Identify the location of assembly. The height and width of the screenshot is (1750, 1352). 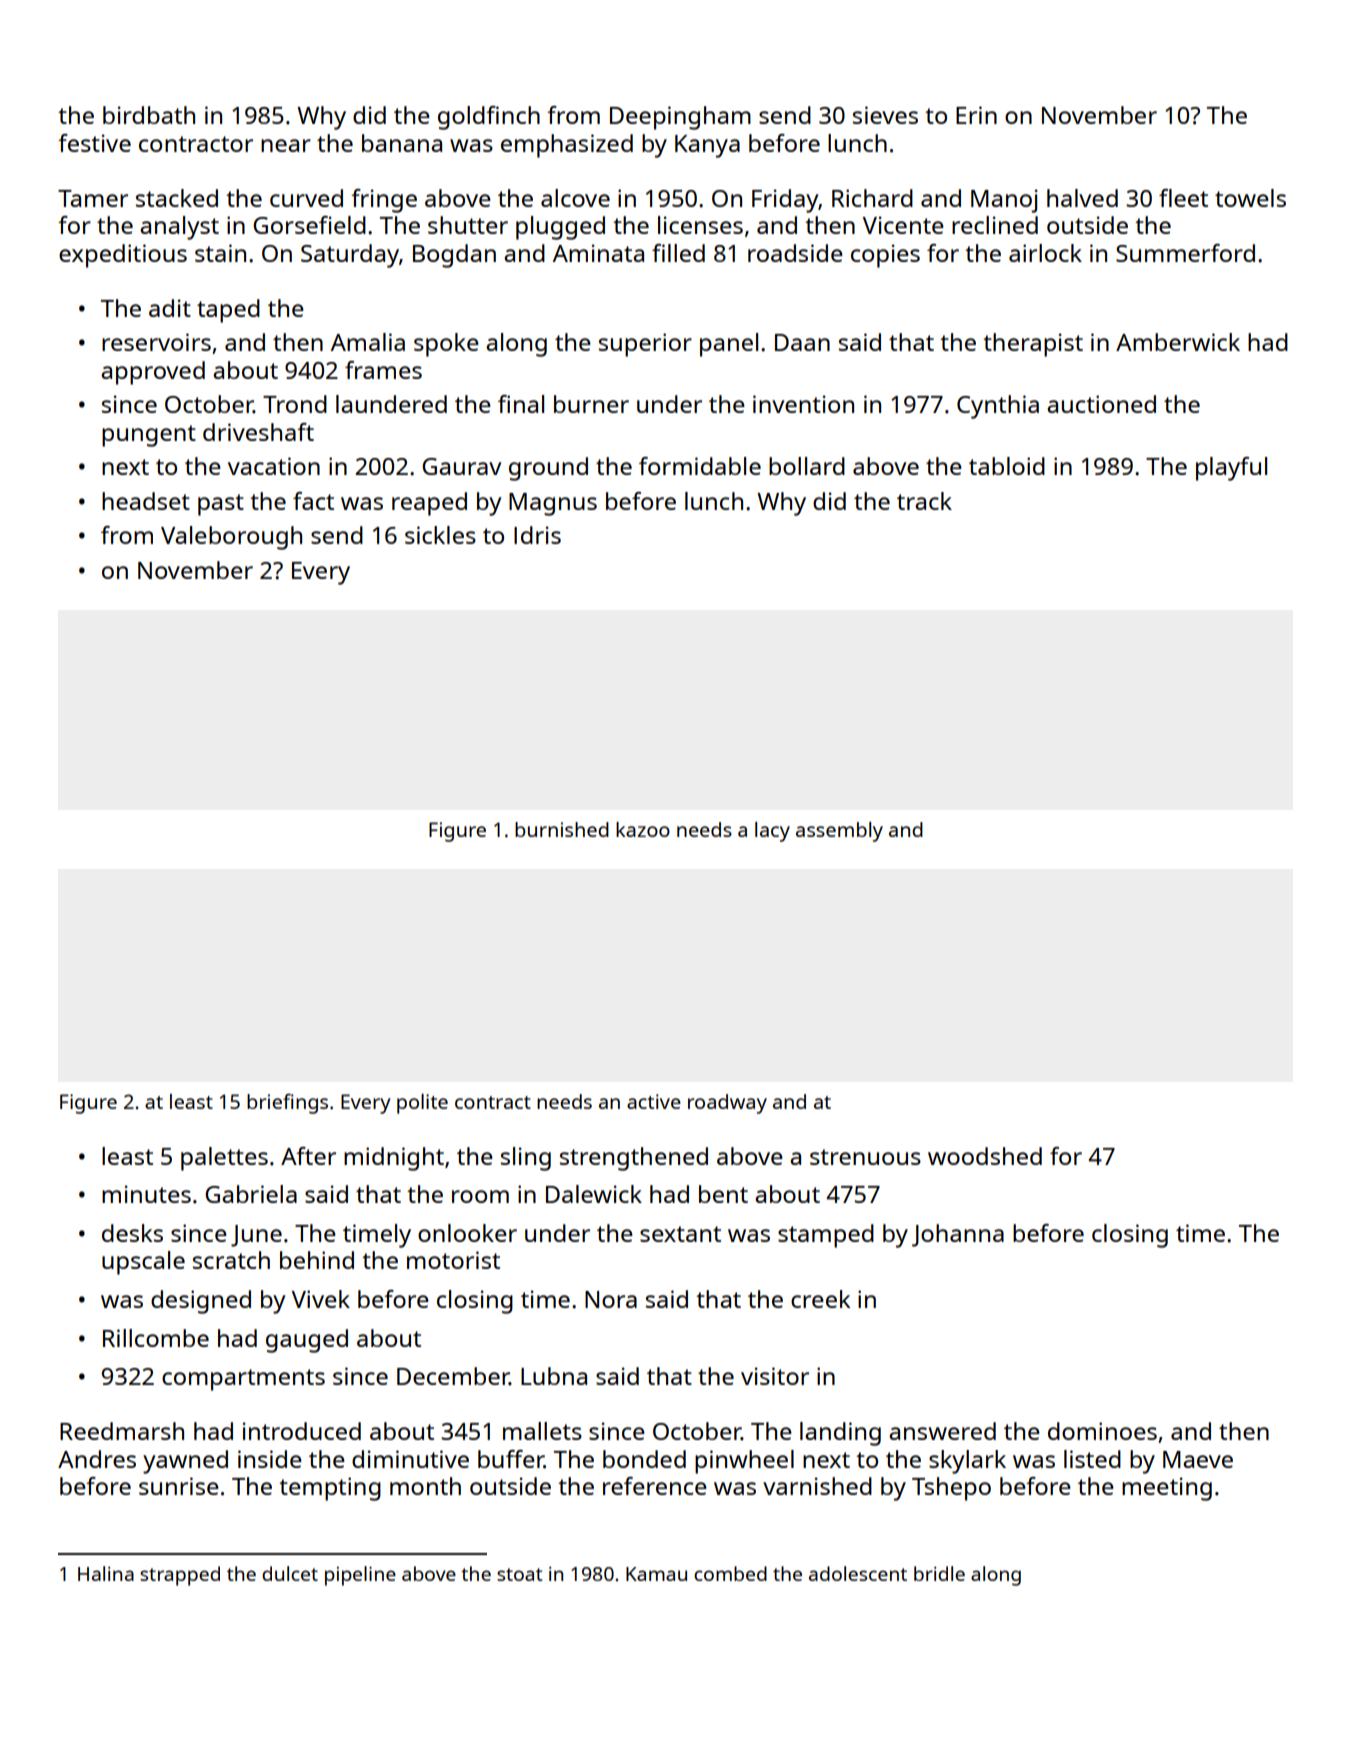
(839, 832).
